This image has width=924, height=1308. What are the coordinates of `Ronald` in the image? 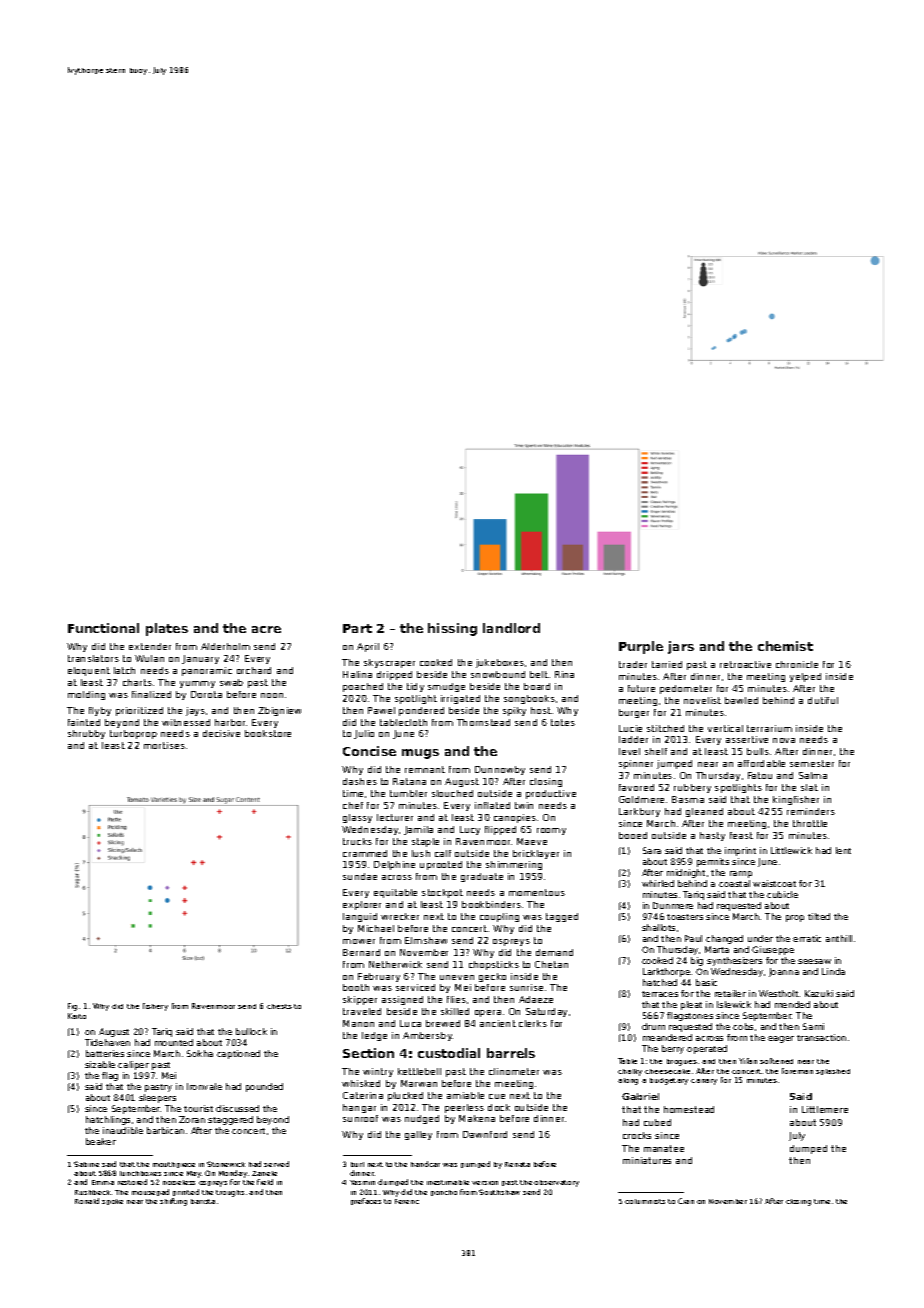 It's located at (87, 1201).
